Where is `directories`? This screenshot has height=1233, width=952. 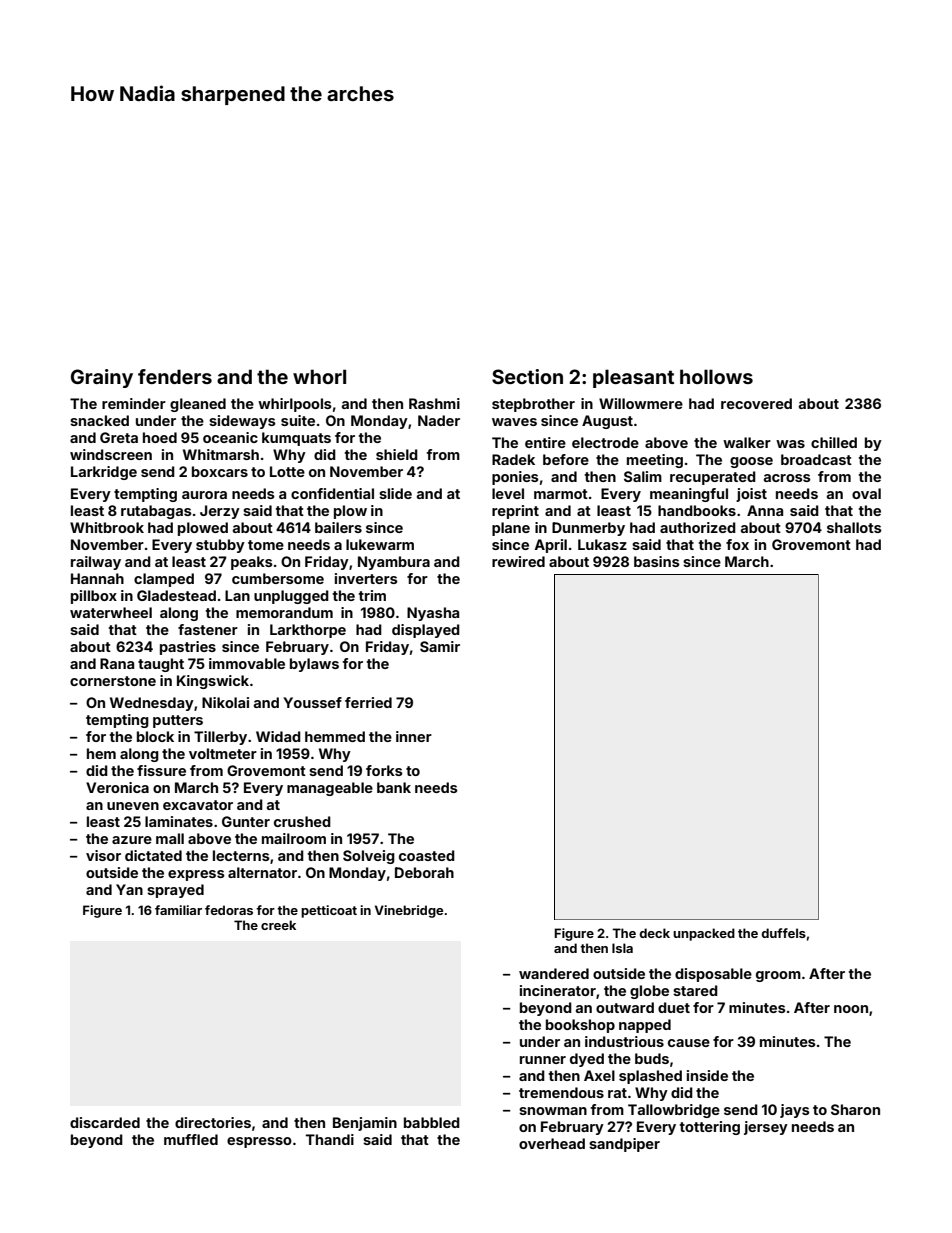 directories is located at coordinates (213, 1122).
